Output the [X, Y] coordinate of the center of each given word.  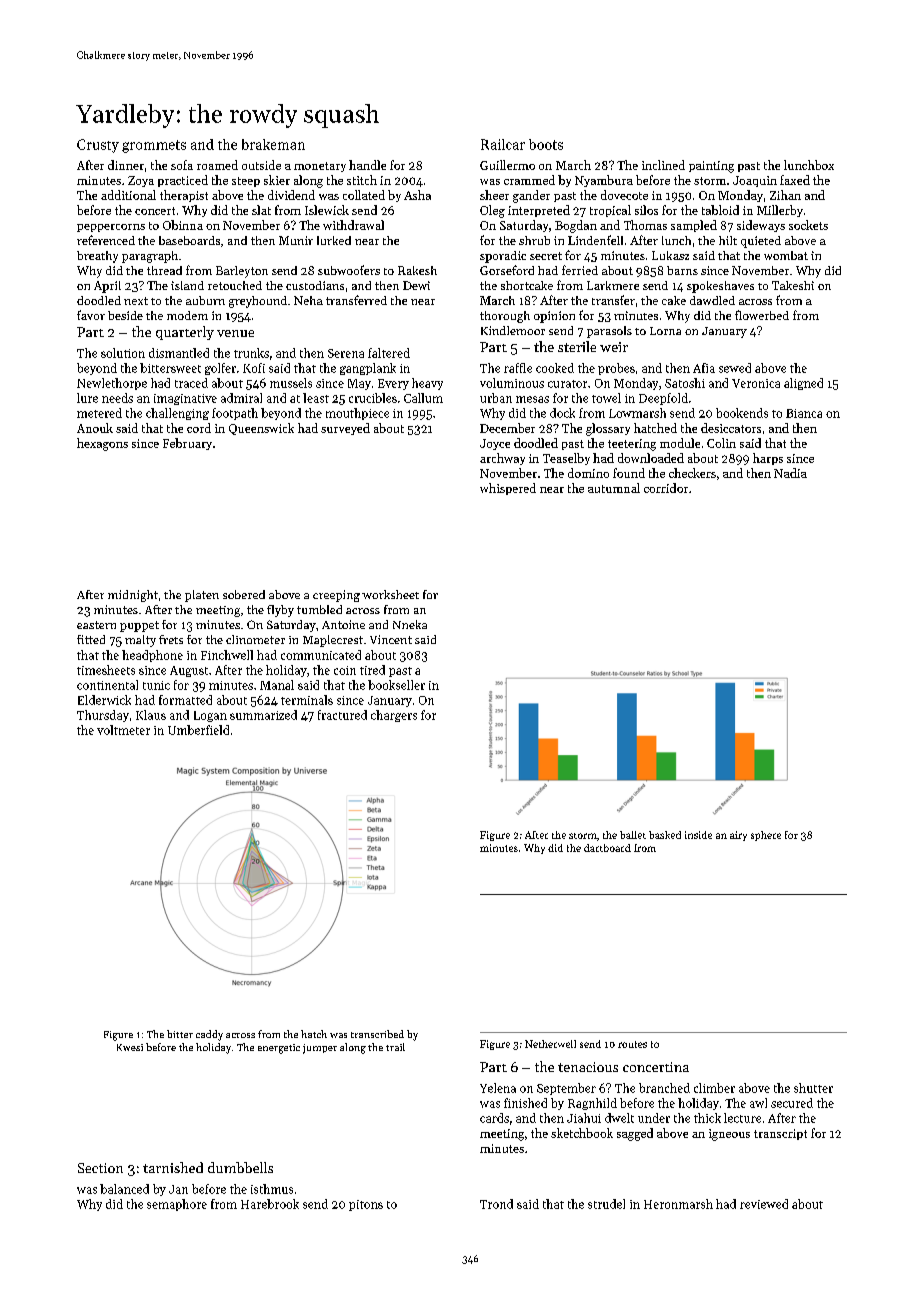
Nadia [790, 473]
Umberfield [198, 730]
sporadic [503, 257]
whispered [508, 489]
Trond [496, 1204]
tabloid [720, 210]
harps [768, 459]
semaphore [177, 1205]
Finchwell [227, 655]
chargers [394, 716]
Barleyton [242, 272]
